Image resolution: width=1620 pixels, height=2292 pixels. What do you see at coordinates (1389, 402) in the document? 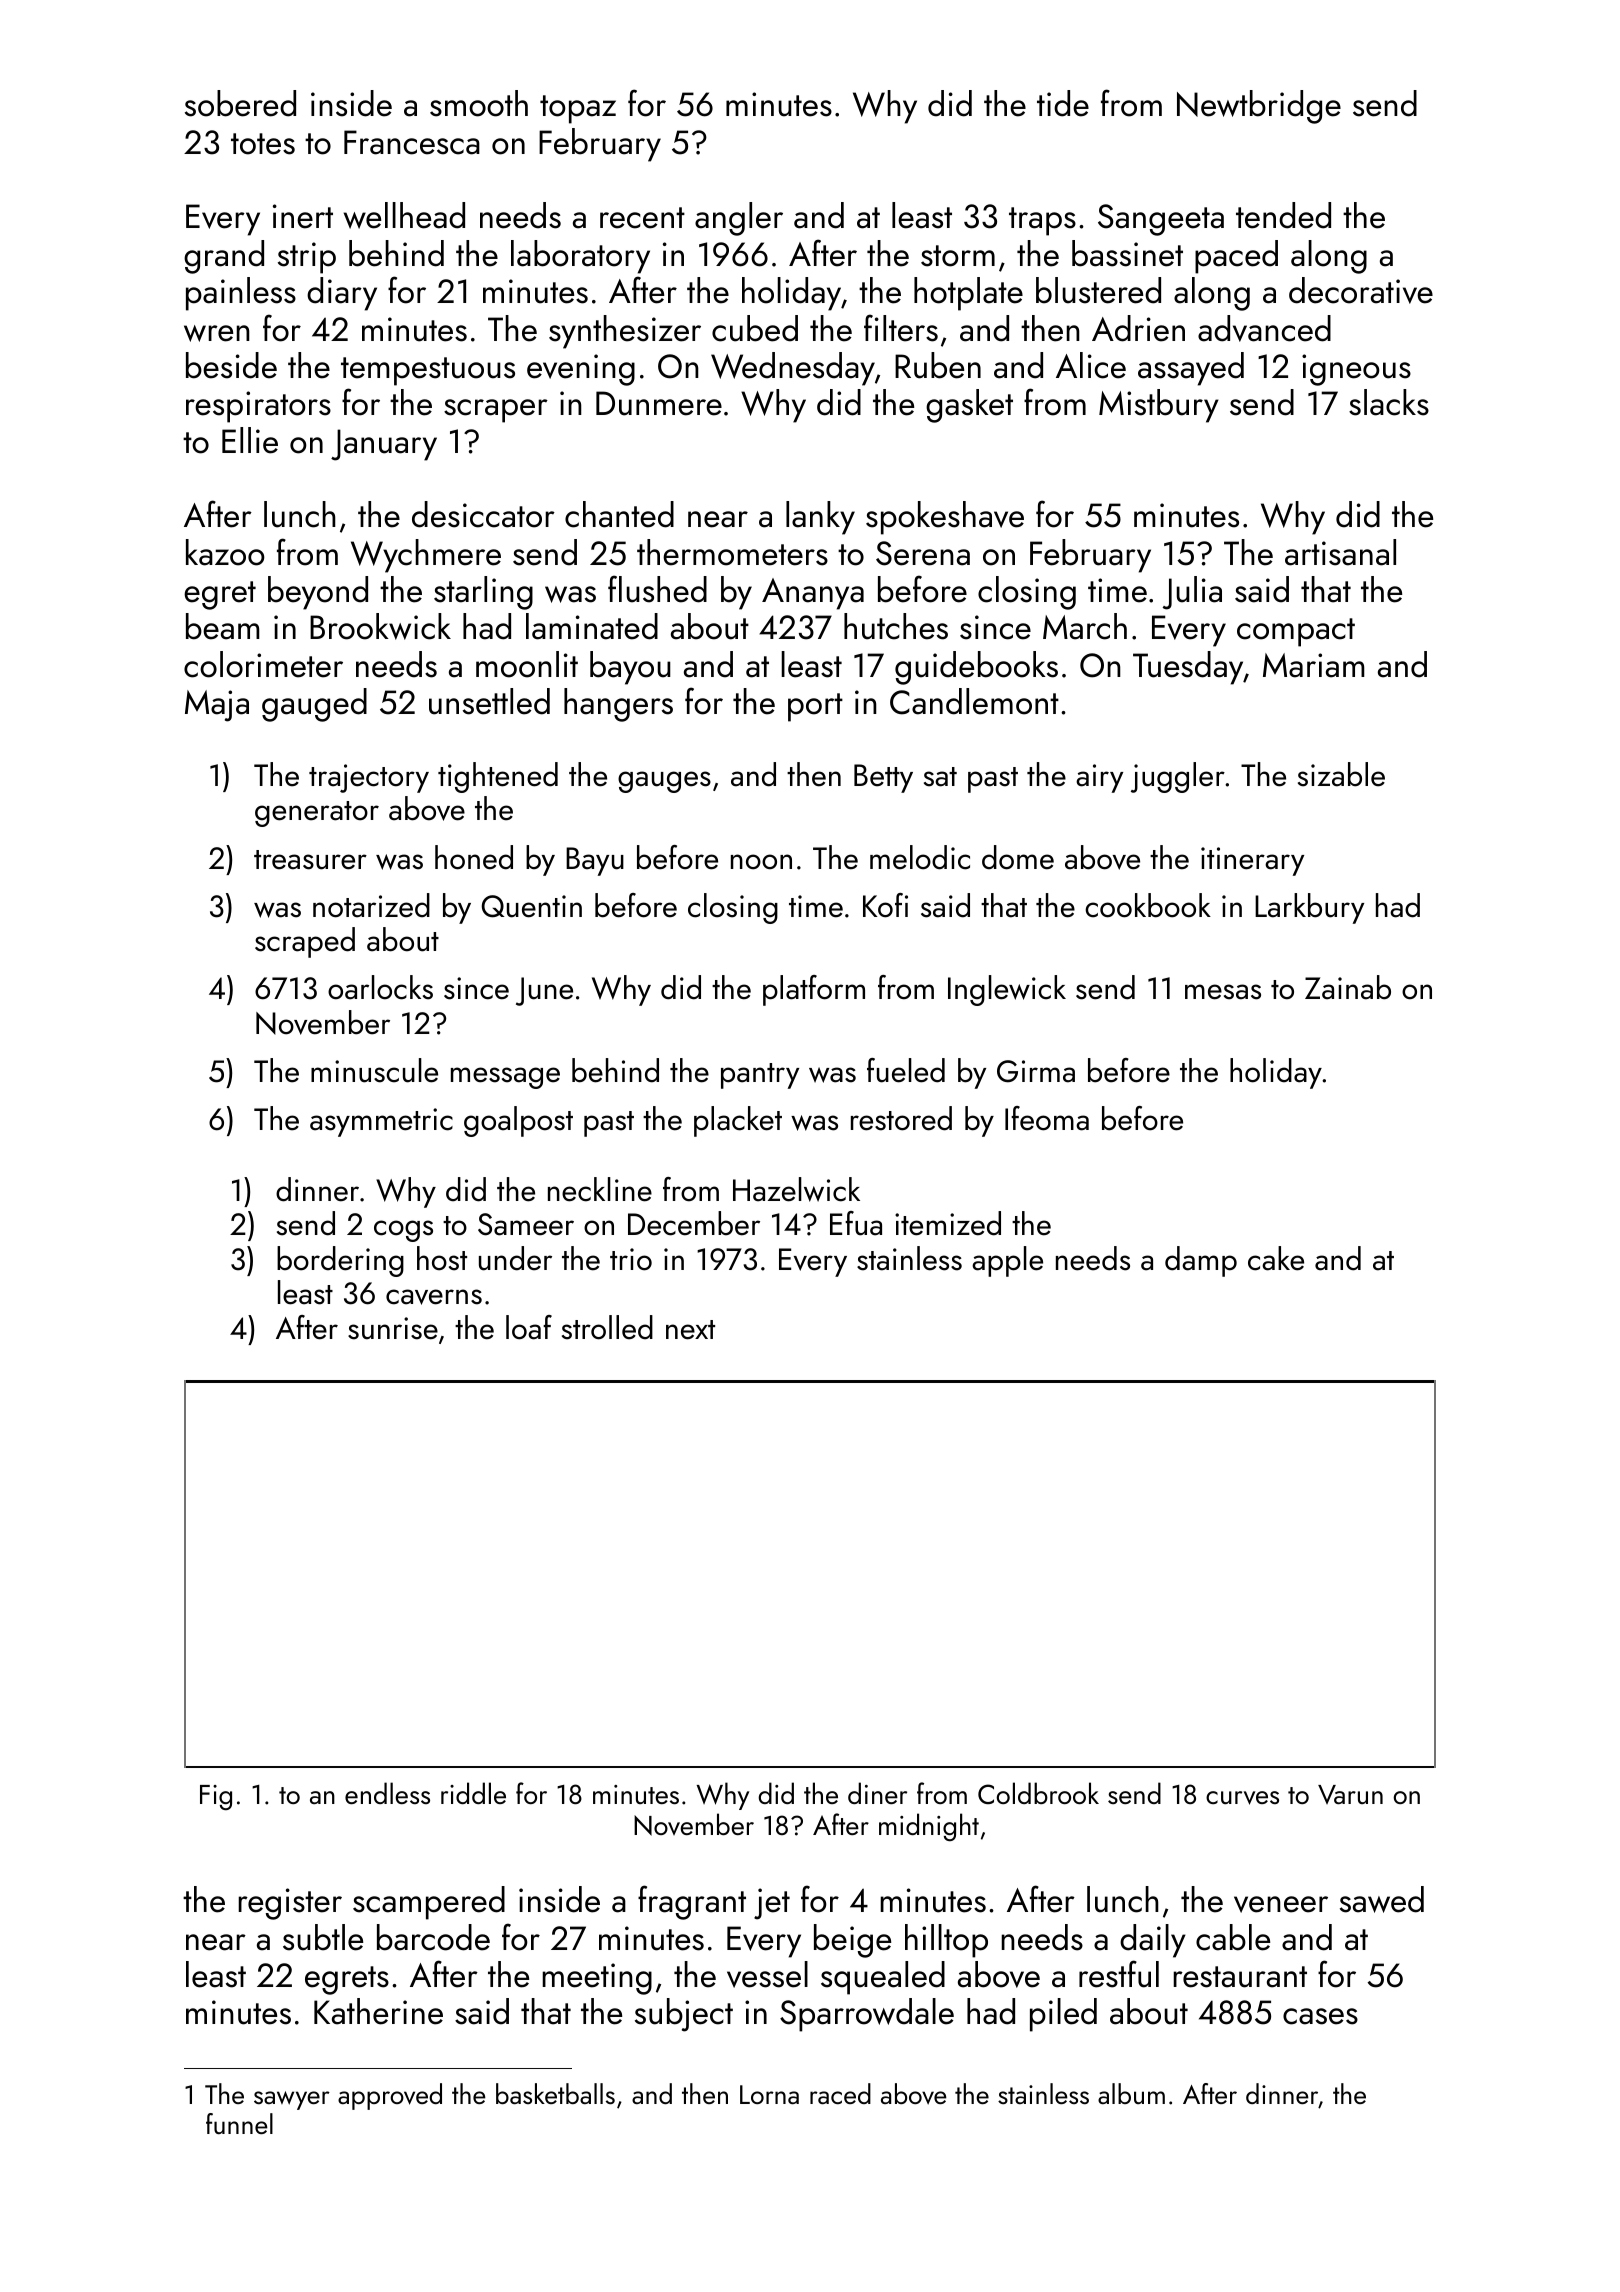
I see `slacks` at bounding box center [1389, 402].
